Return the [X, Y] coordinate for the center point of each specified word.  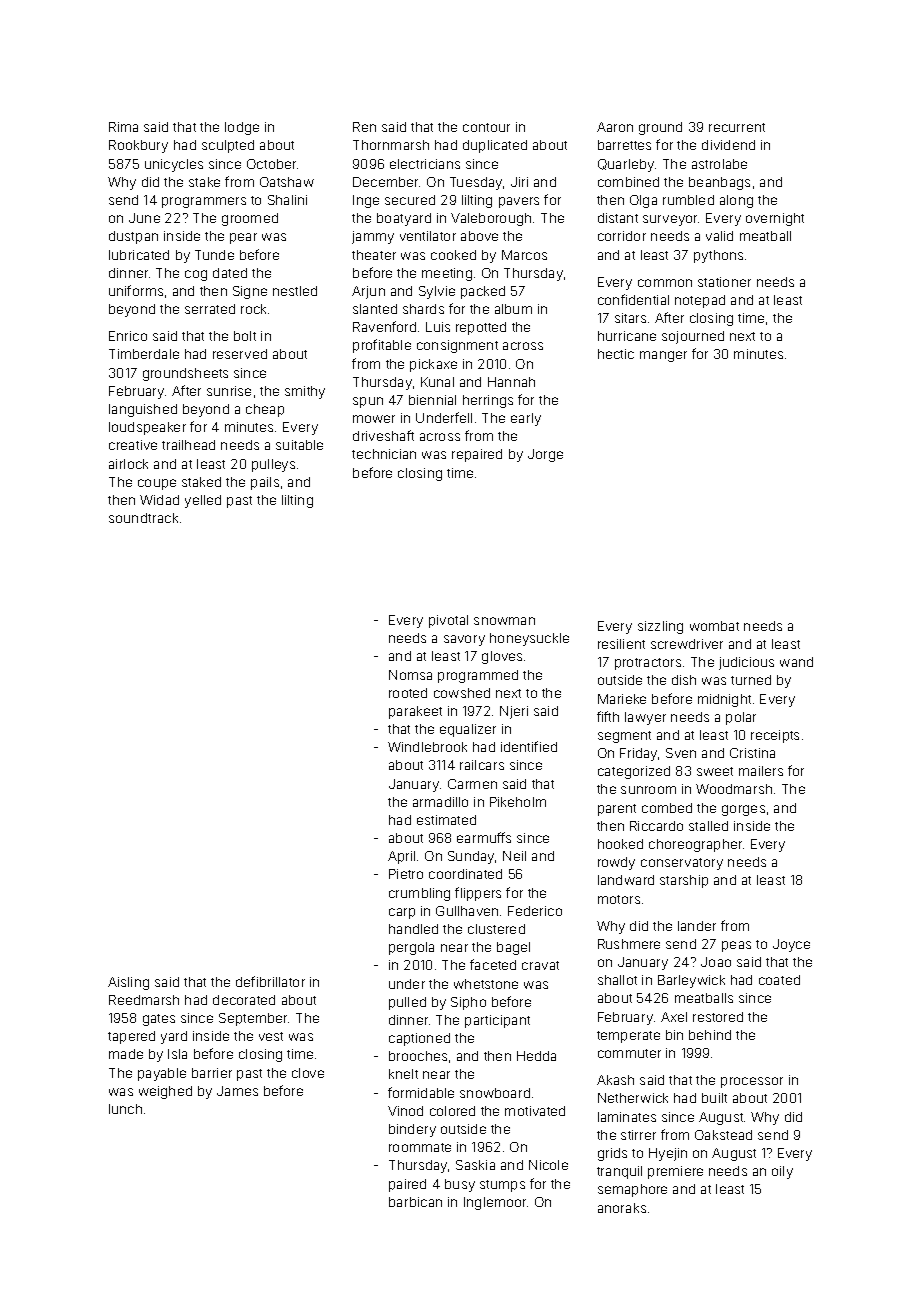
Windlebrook [427, 747]
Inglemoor [496, 1203]
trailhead [188, 445]
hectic [616, 354]
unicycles [174, 165]
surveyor [671, 220]
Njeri [514, 712]
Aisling [128, 983]
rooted [408, 693]
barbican [415, 1202]
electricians [425, 164]
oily [782, 1172]
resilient [621, 644]
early [526, 419]
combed [667, 808]
